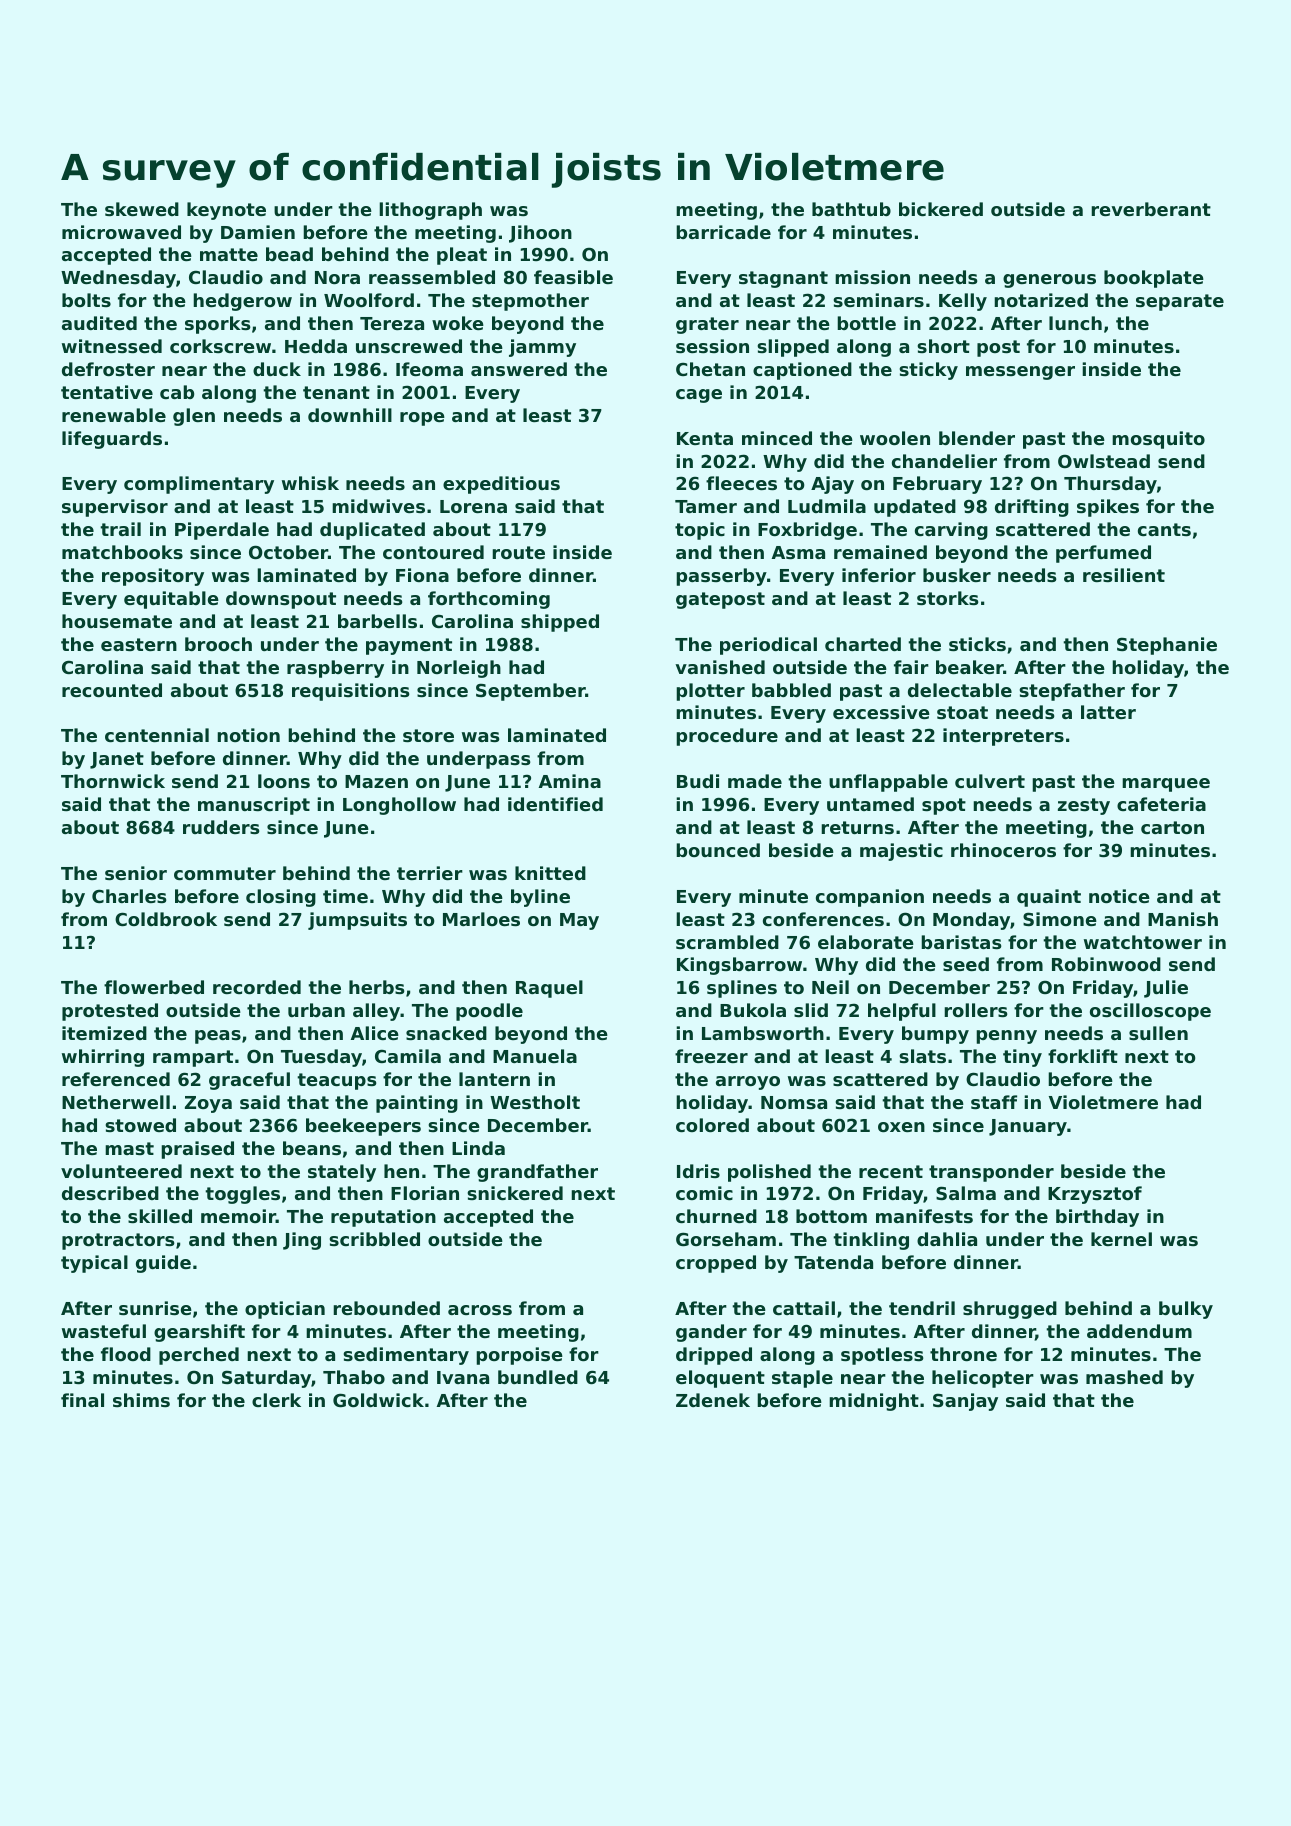 The height and width of the screenshot is (1826, 1291). What do you see at coordinates (742, 989) in the screenshot?
I see `splines` at bounding box center [742, 989].
